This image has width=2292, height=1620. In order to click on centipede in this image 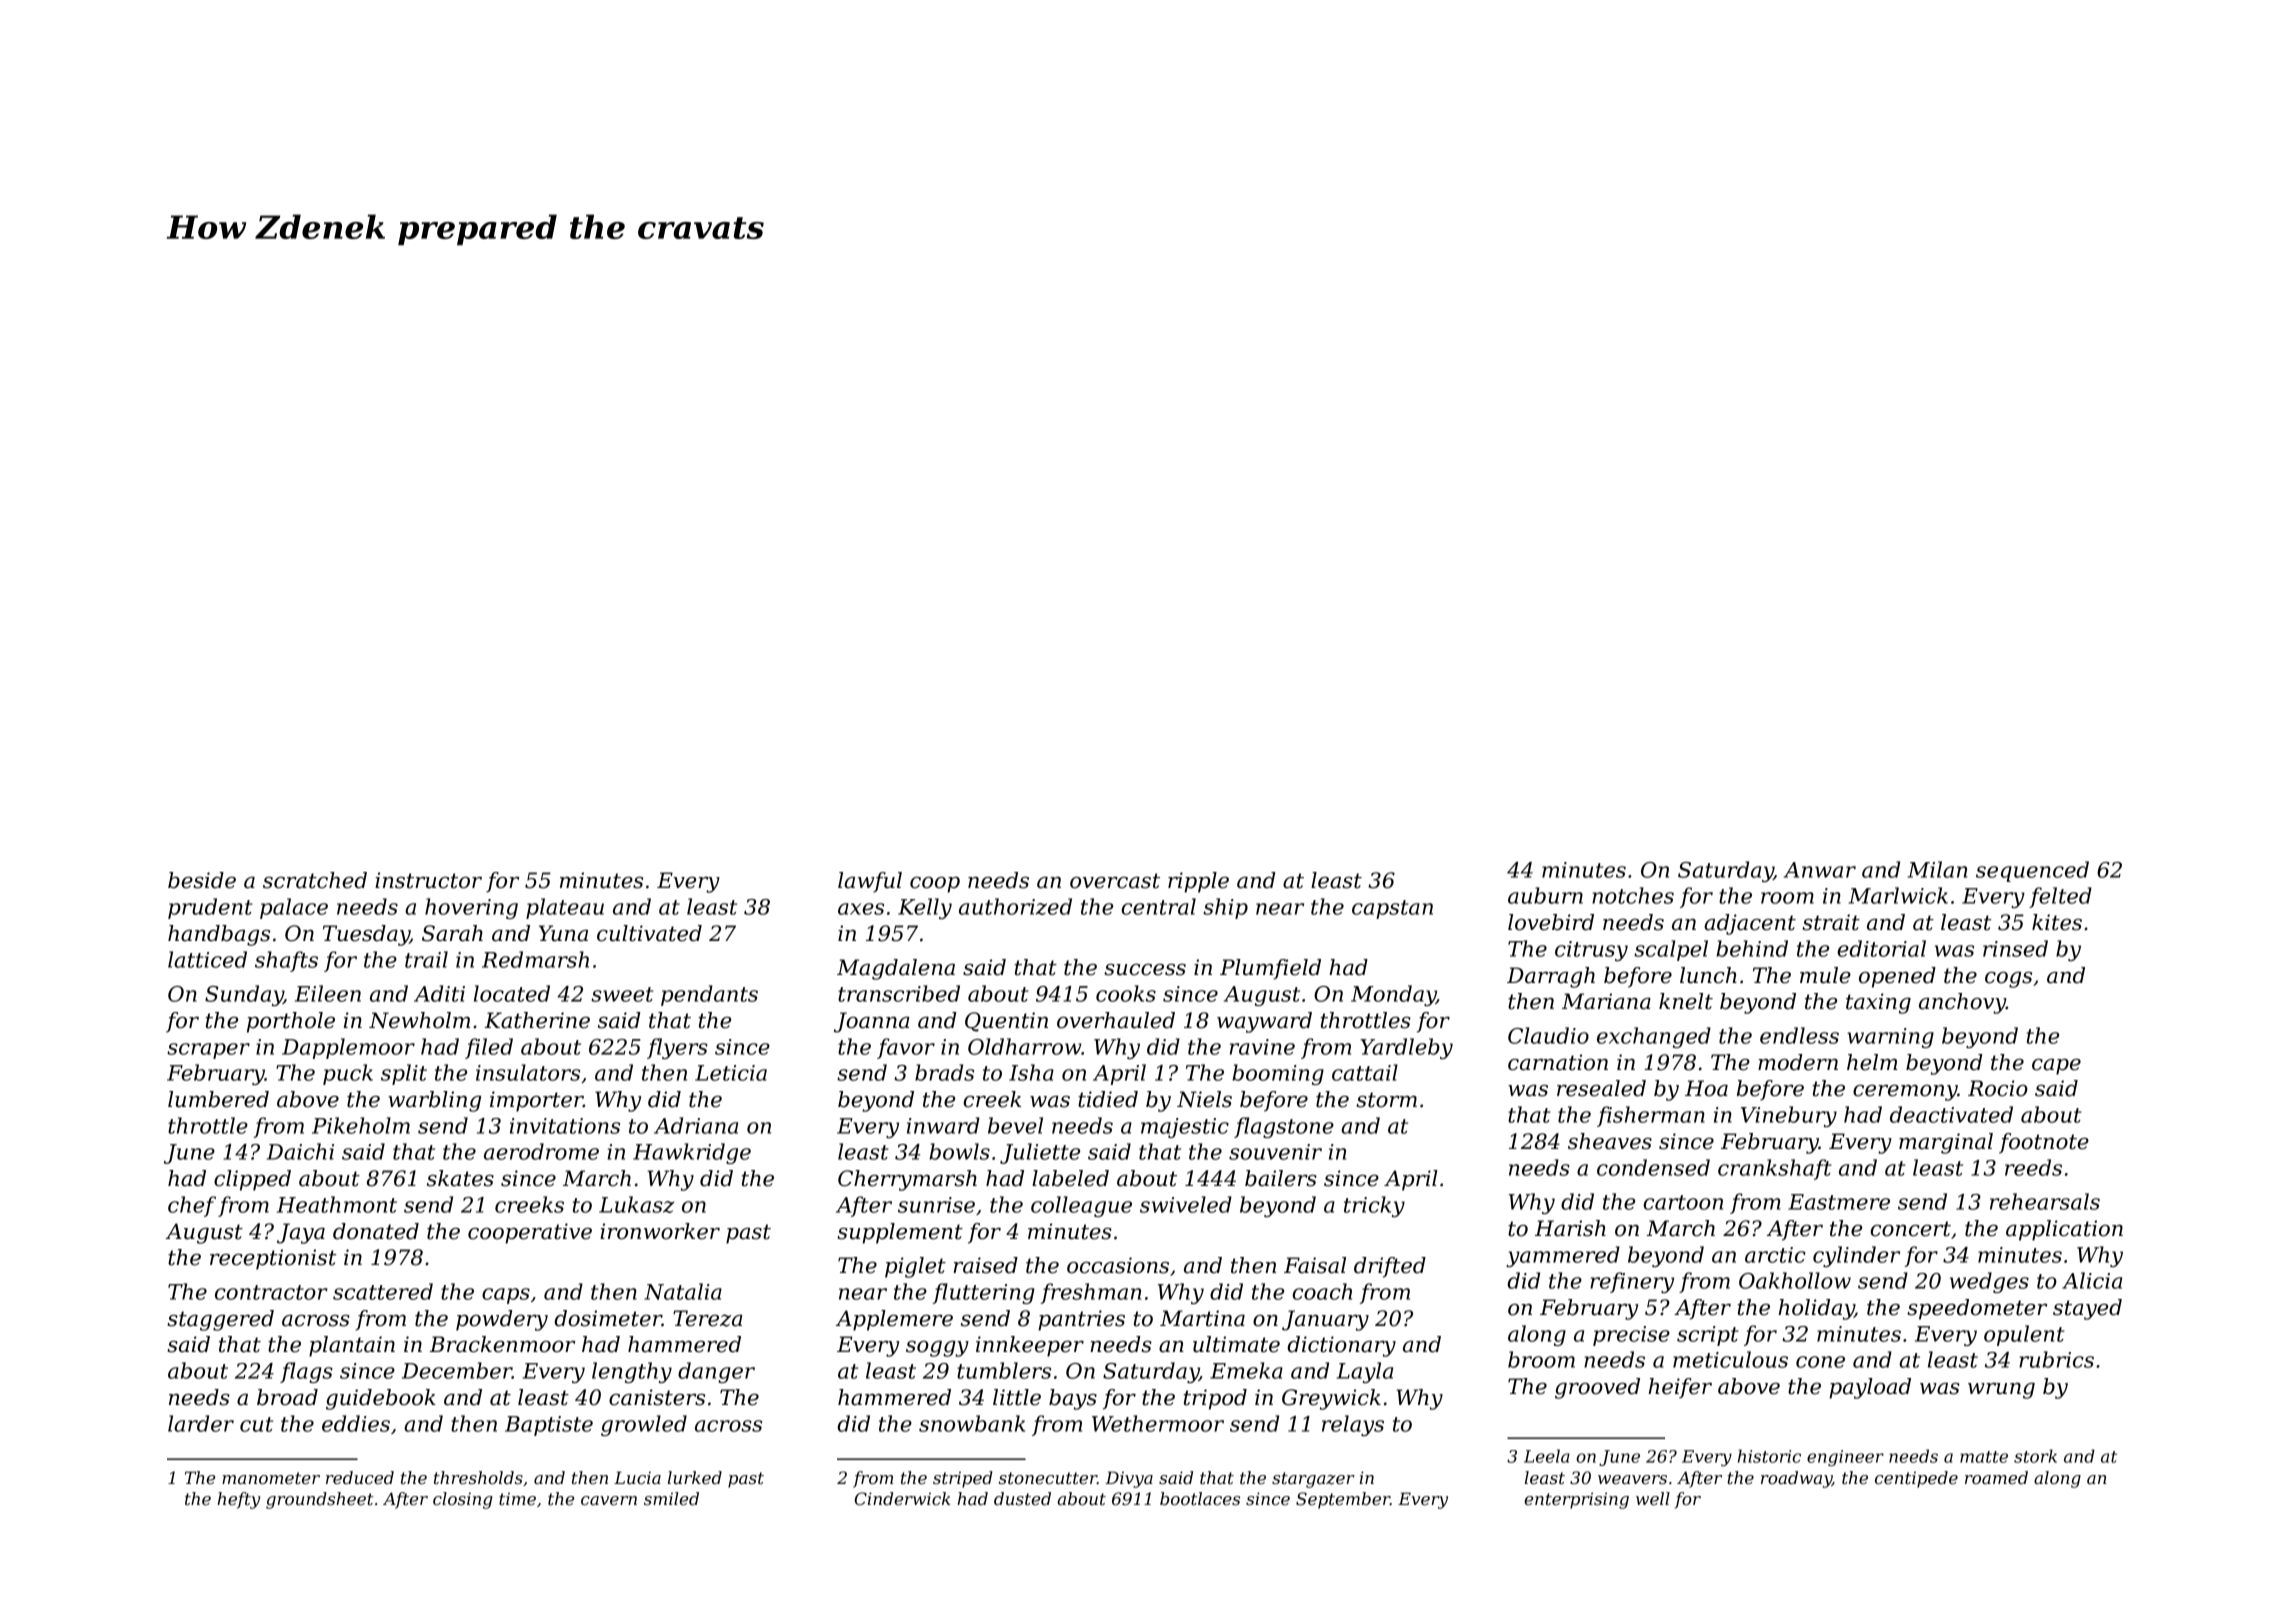, I will do `click(1916, 1479)`.
